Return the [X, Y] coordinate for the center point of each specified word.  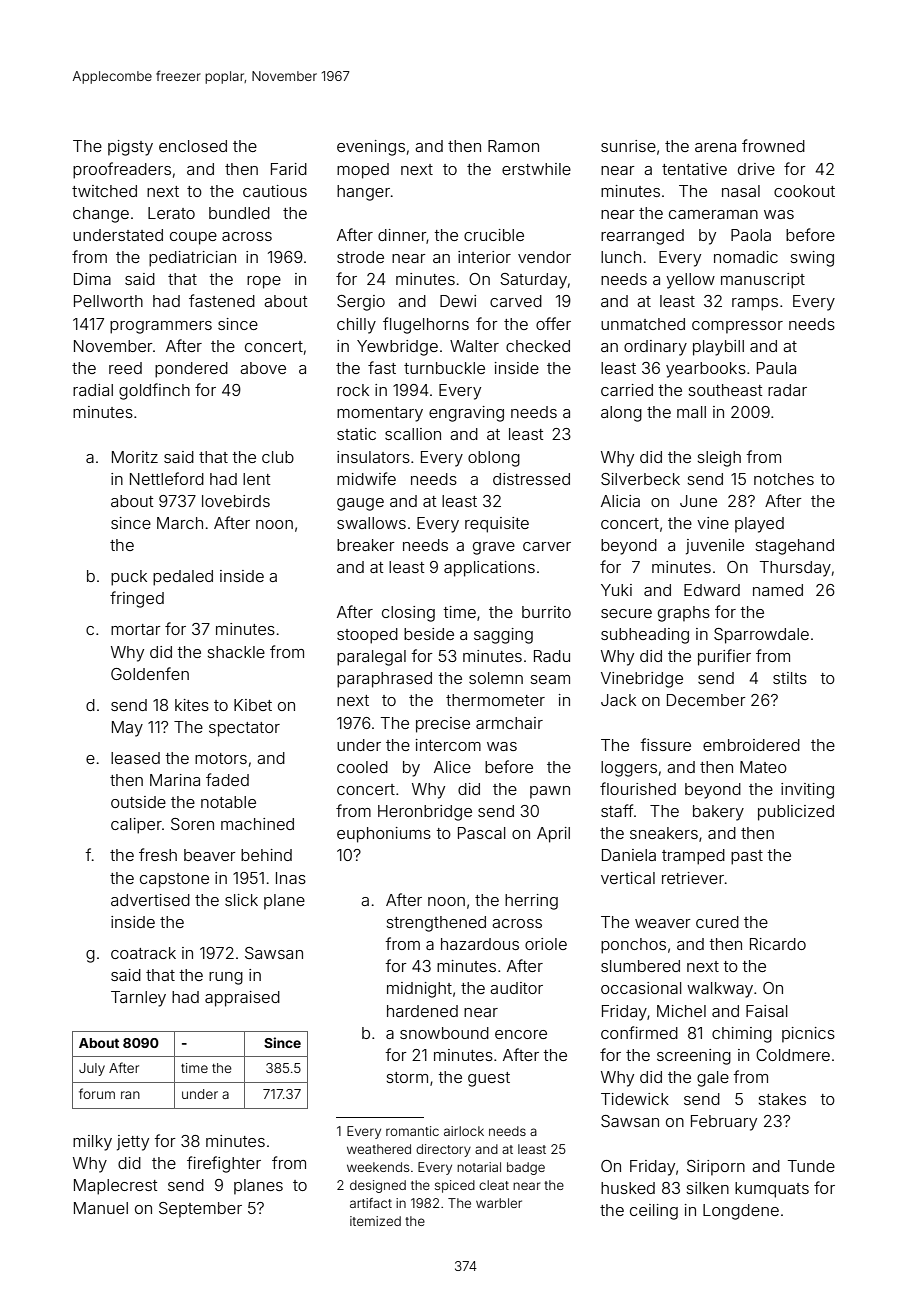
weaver [663, 923]
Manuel [101, 1208]
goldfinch [154, 391]
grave [494, 548]
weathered [379, 1149]
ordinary [655, 348]
